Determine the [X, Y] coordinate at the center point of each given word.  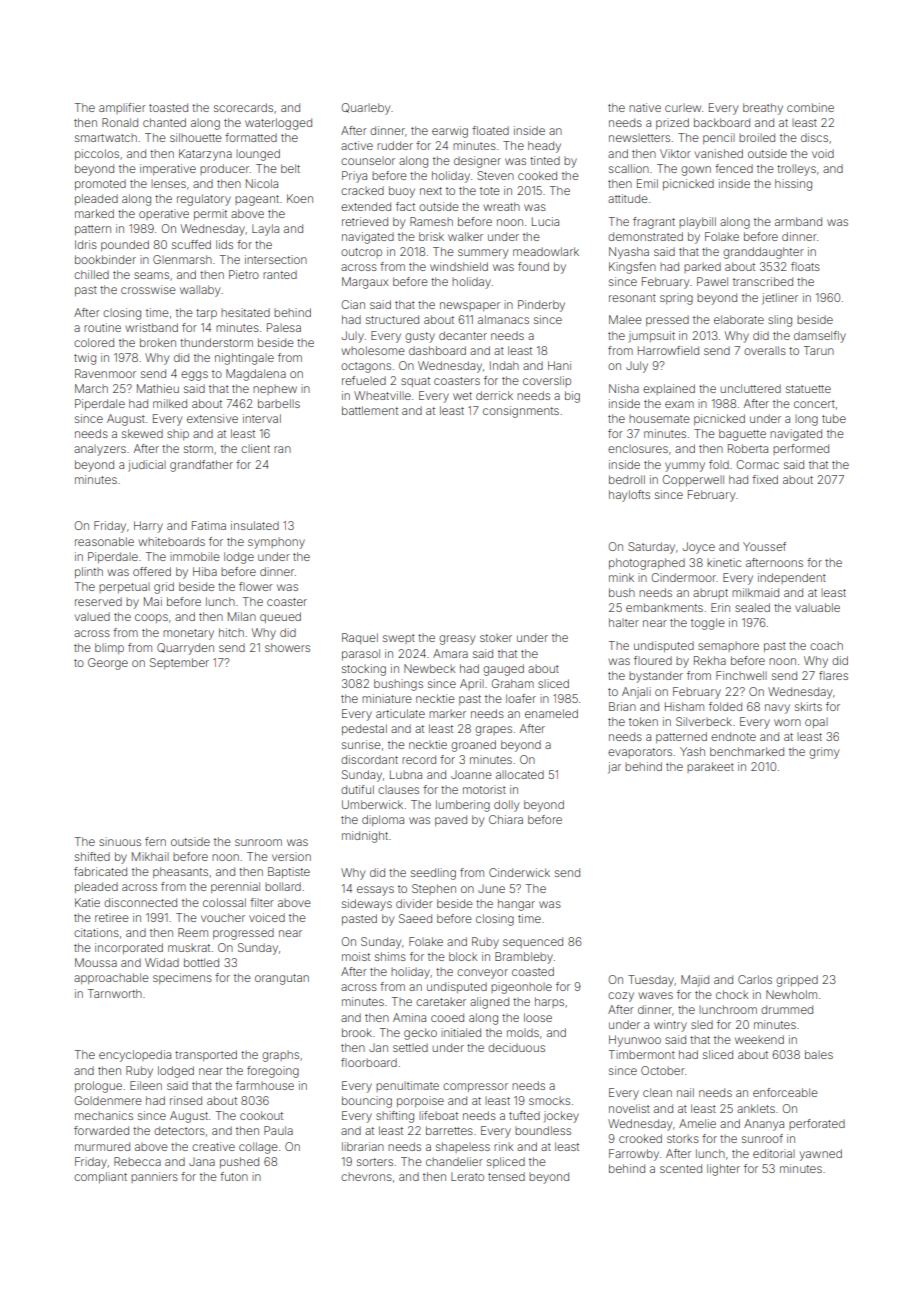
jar [614, 768]
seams [151, 275]
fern [155, 841]
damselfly [820, 337]
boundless [543, 1130]
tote [490, 191]
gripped [797, 981]
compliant [100, 1177]
